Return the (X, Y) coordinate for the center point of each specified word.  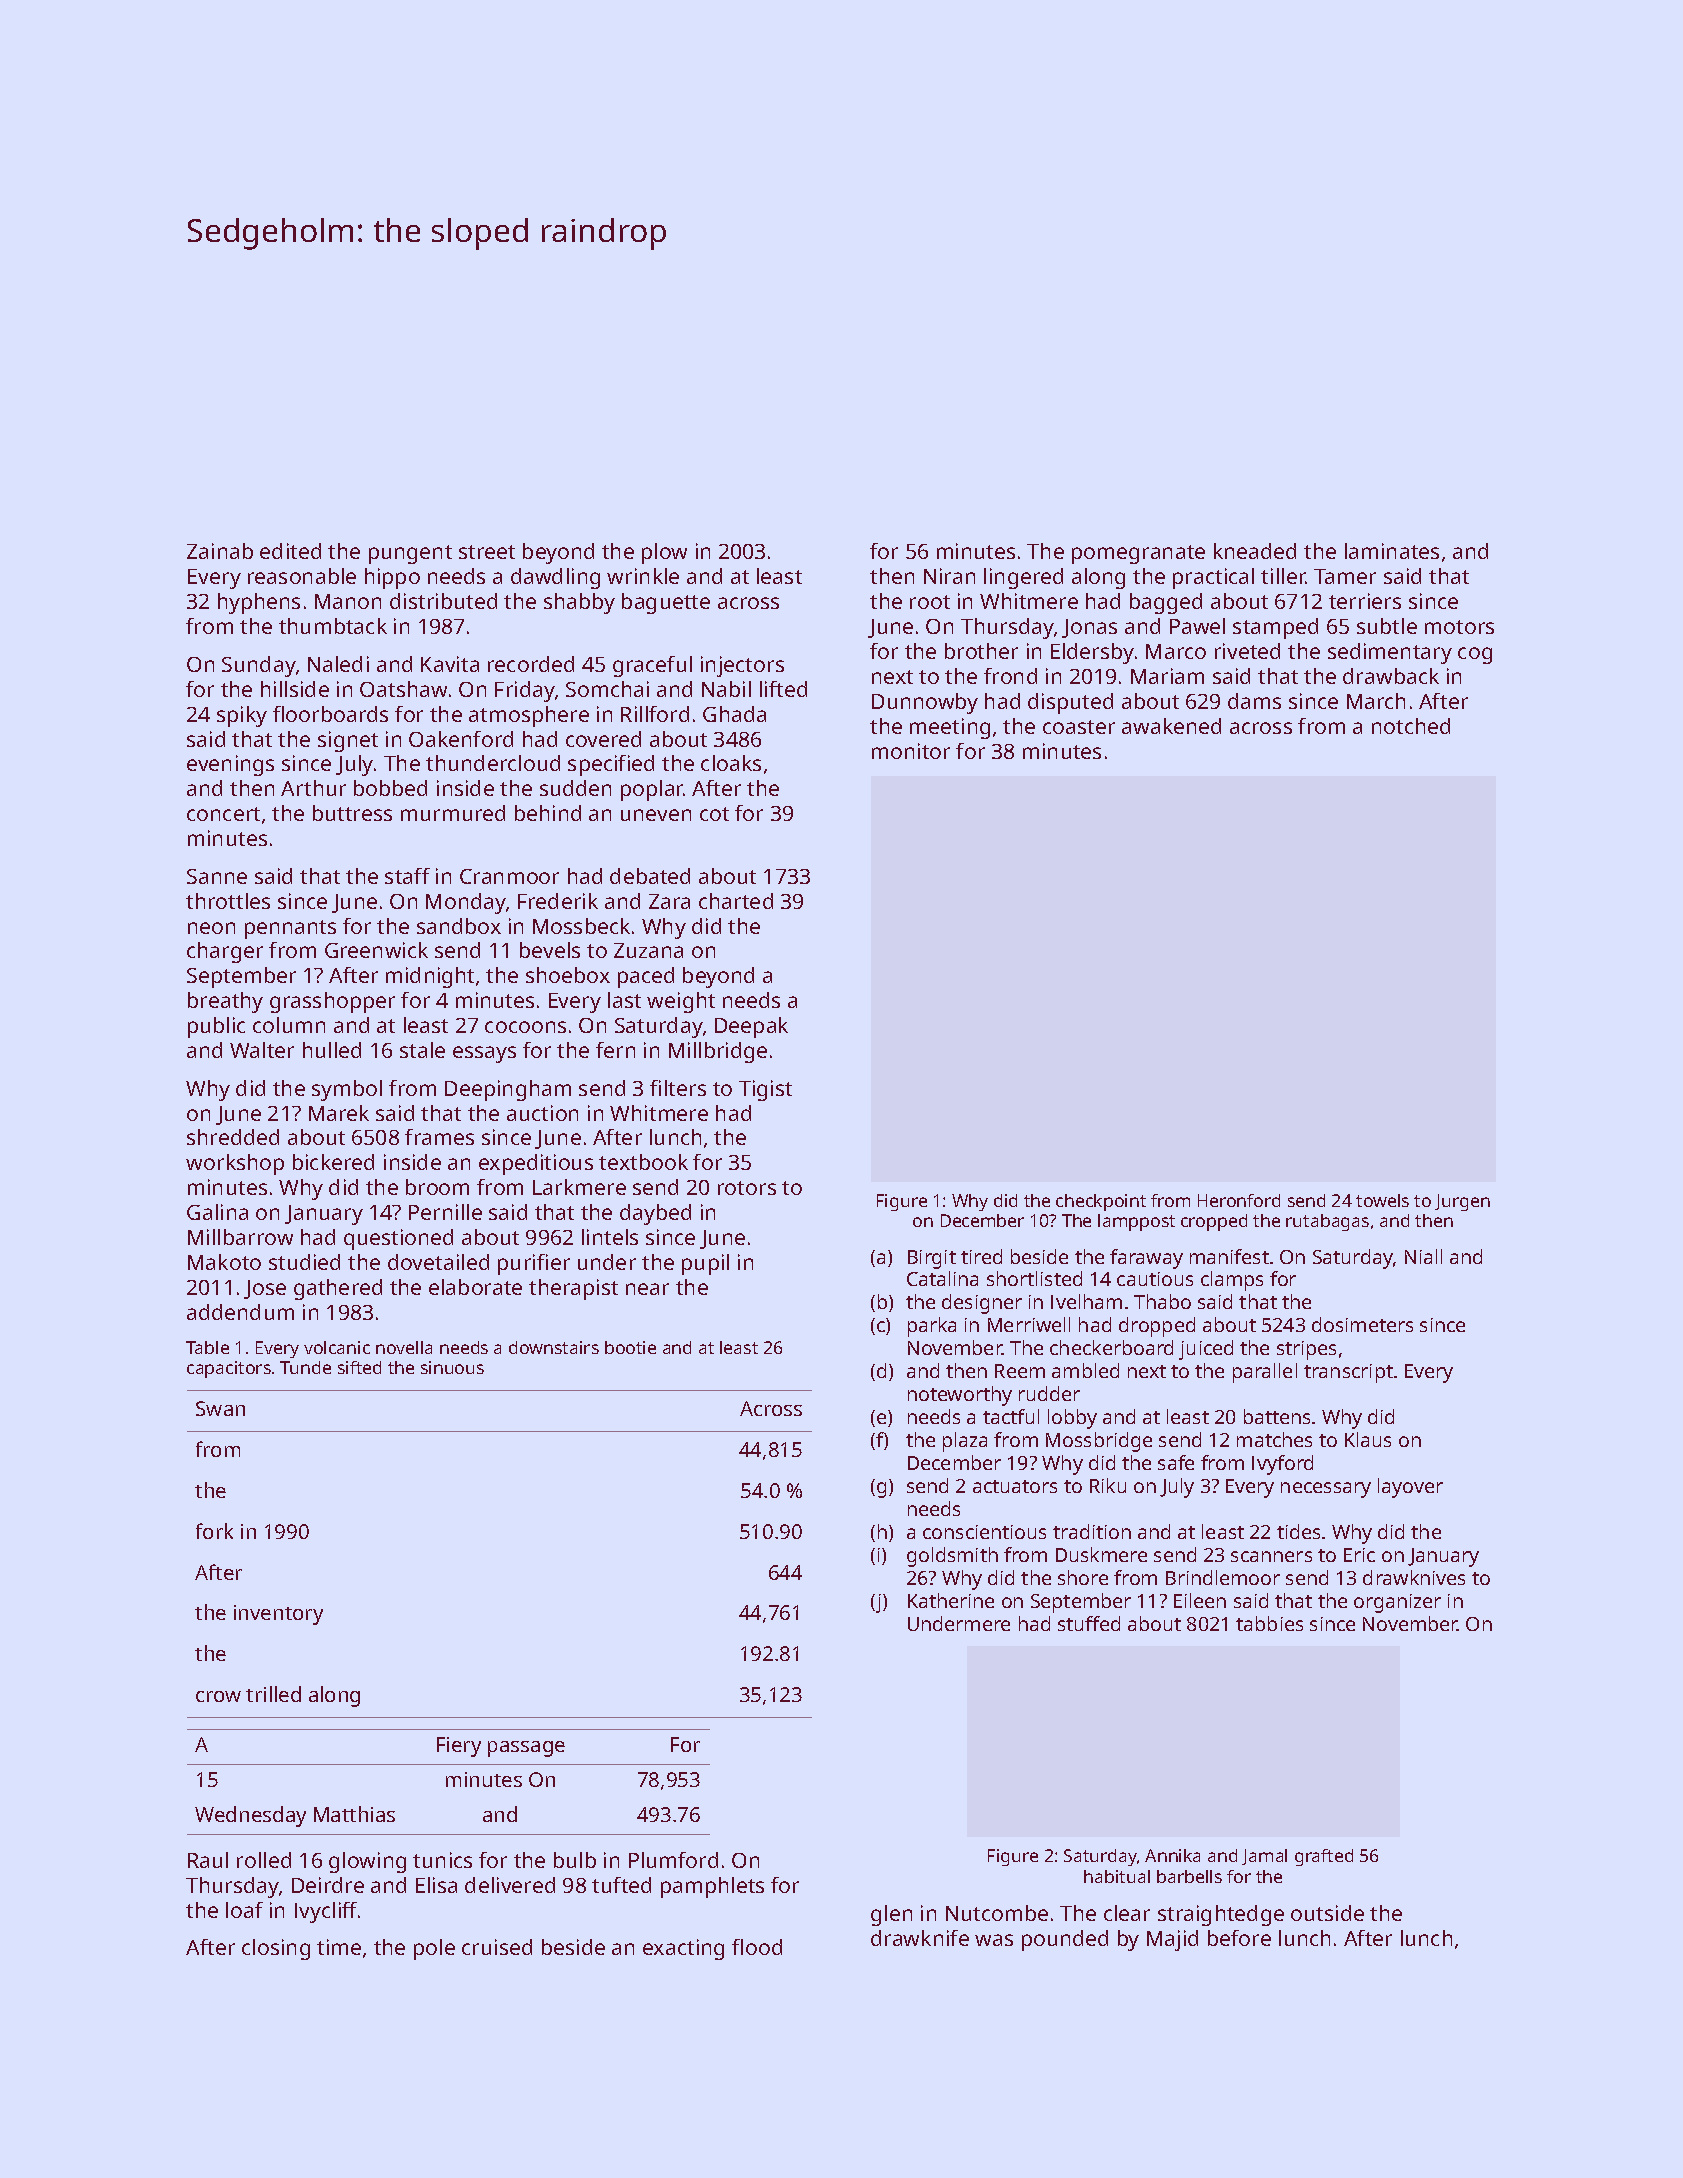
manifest (1229, 1256)
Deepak (751, 1027)
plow (664, 553)
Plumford (673, 1860)
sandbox (459, 926)
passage (526, 1749)
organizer (1397, 1603)
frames (439, 1137)
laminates (1392, 551)
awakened (1171, 726)
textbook (643, 1162)
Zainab (220, 551)
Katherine (951, 1600)
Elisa (436, 1885)
